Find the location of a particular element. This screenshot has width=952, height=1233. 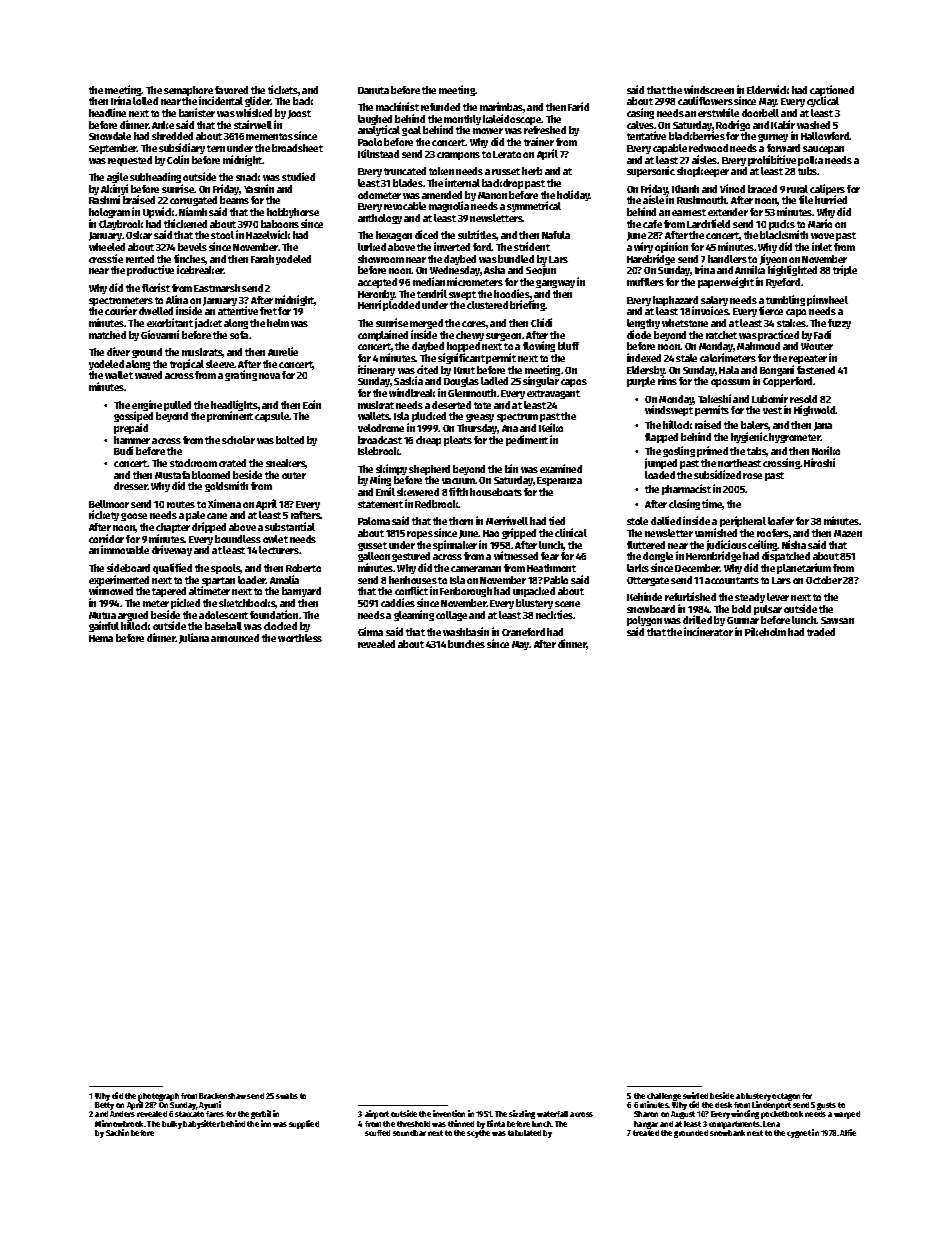

traded is located at coordinates (821, 632).
